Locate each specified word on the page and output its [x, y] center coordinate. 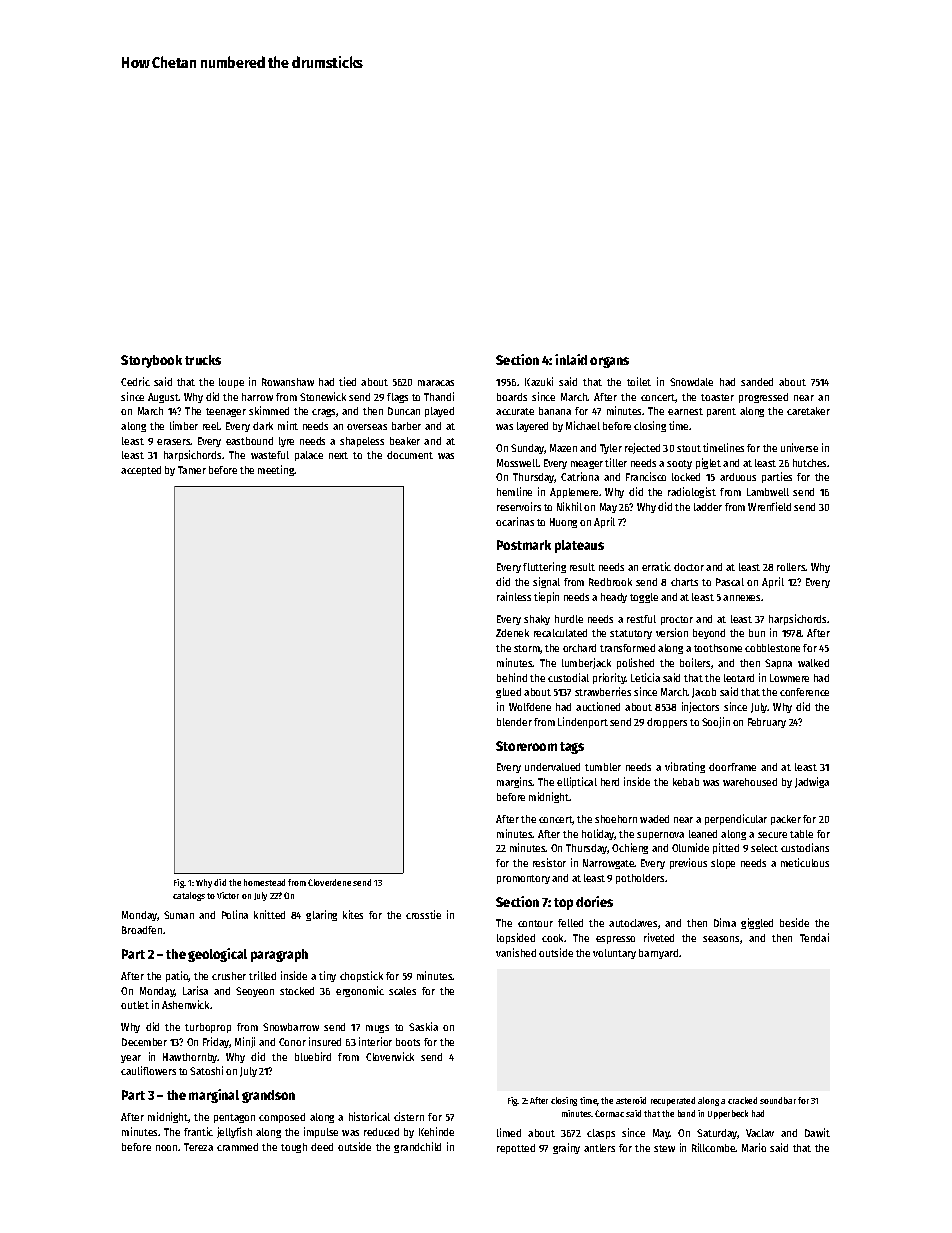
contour [535, 923]
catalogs [189, 896]
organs [609, 362]
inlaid [571, 359]
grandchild [417, 1147]
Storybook [151, 361]
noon [166, 1148]
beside [794, 922]
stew [664, 1148]
